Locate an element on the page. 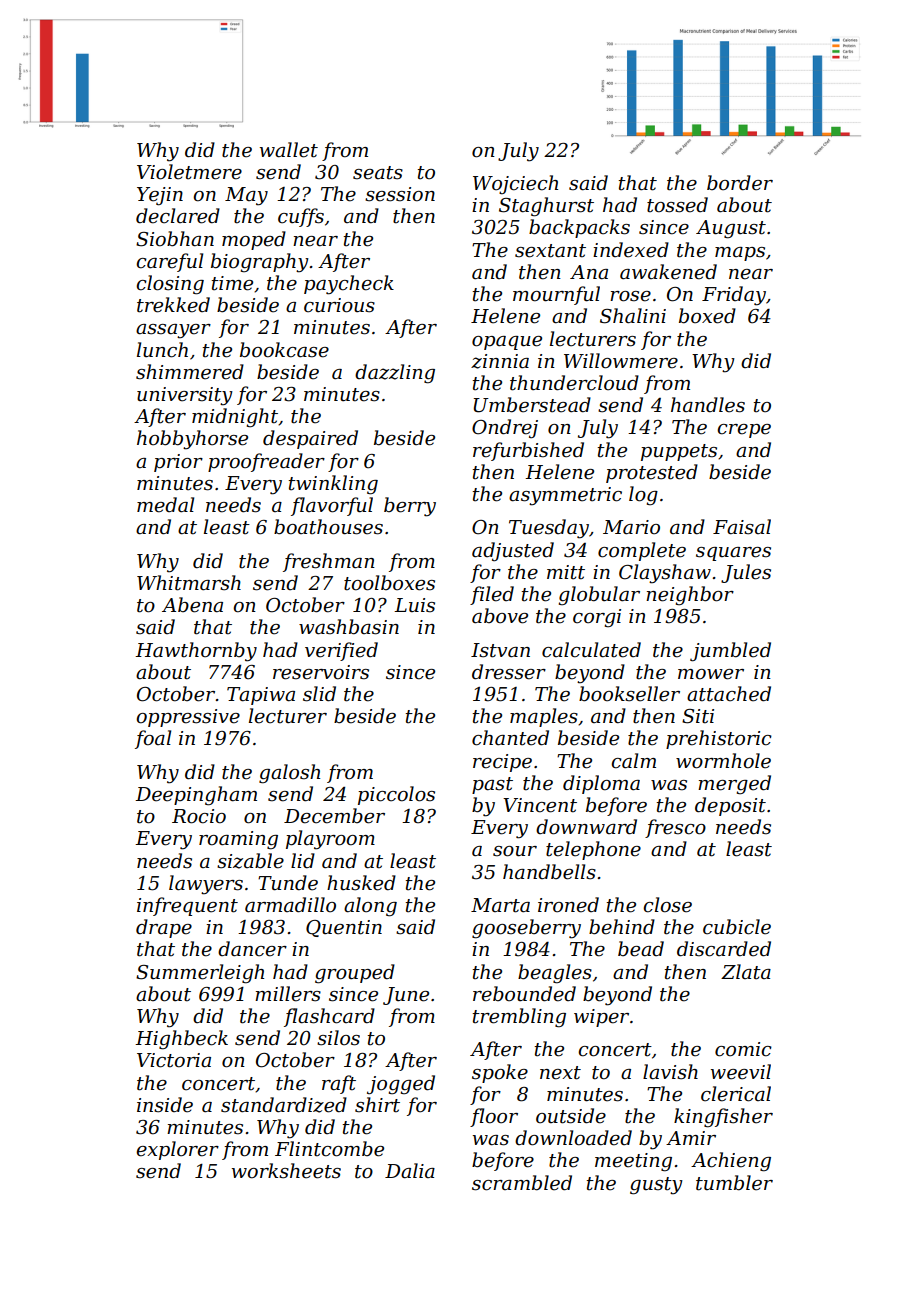 The width and height of the image is (908, 1316). galosh is located at coordinates (289, 774).
